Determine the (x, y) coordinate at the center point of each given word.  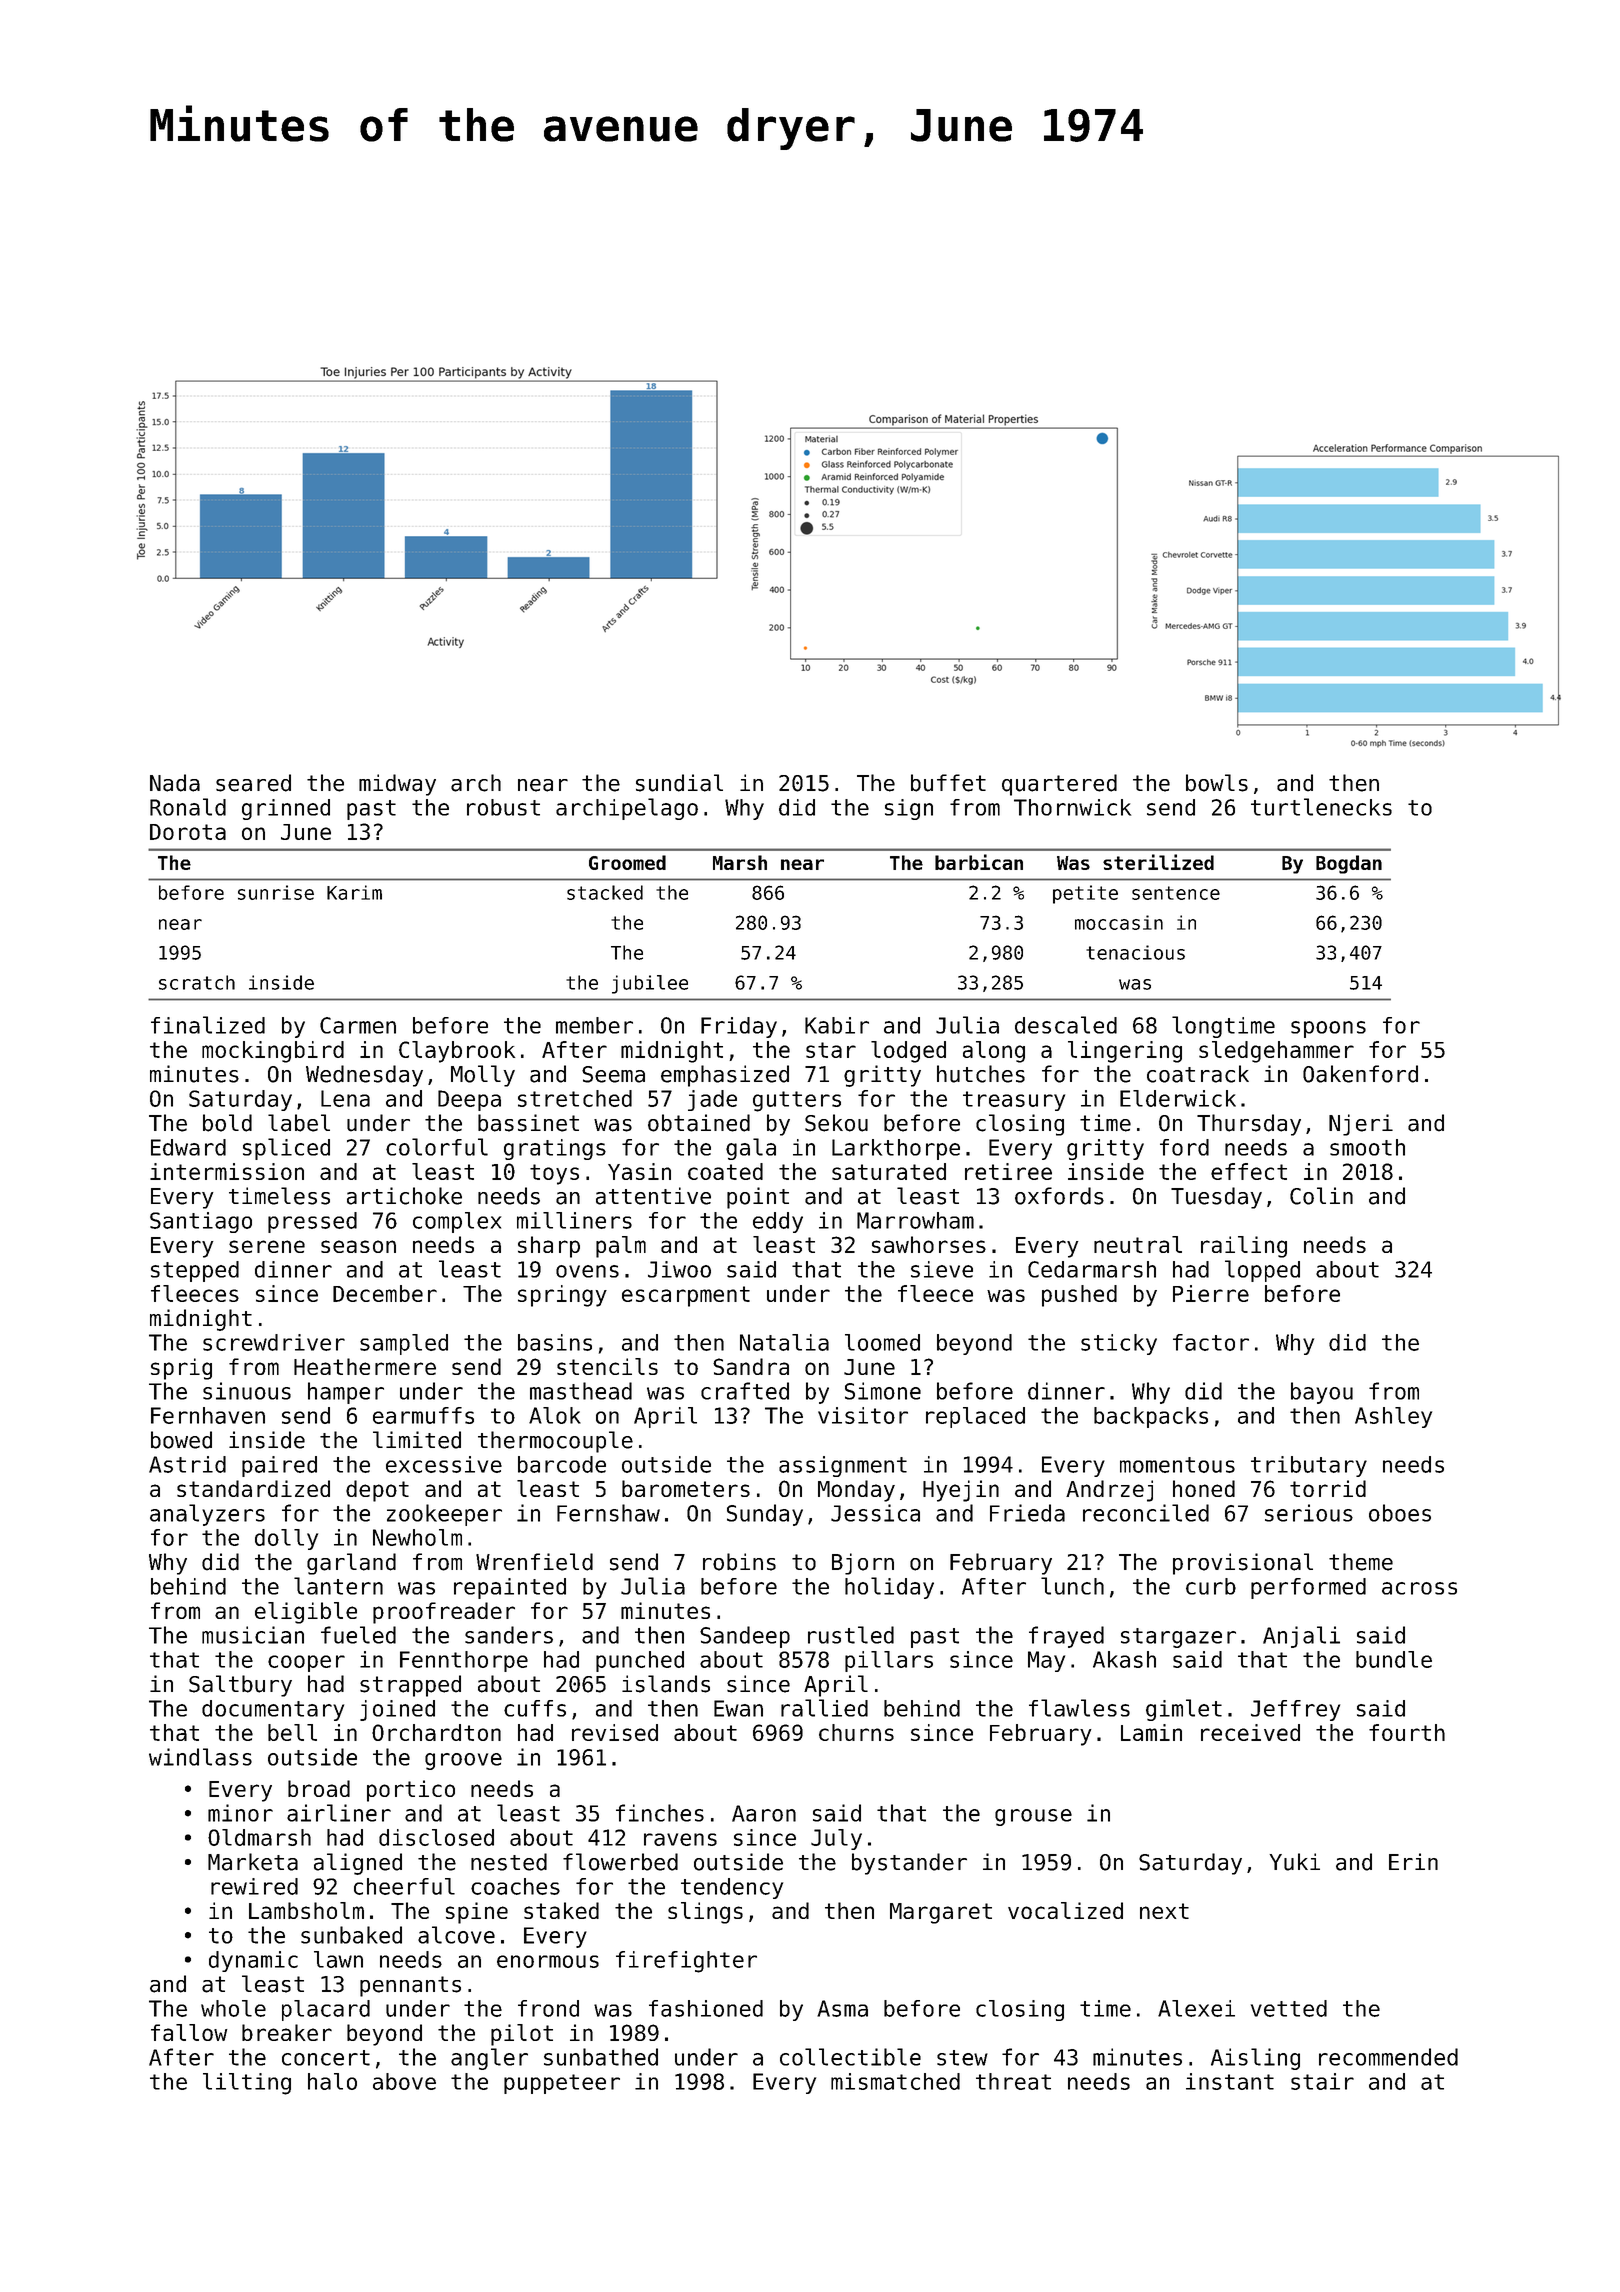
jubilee (650, 984)
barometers (686, 1488)
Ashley (1393, 1417)
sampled (404, 1344)
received (1250, 1732)
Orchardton (436, 1732)
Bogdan (1349, 864)
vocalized (1065, 1910)
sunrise (276, 892)
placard (326, 2010)
